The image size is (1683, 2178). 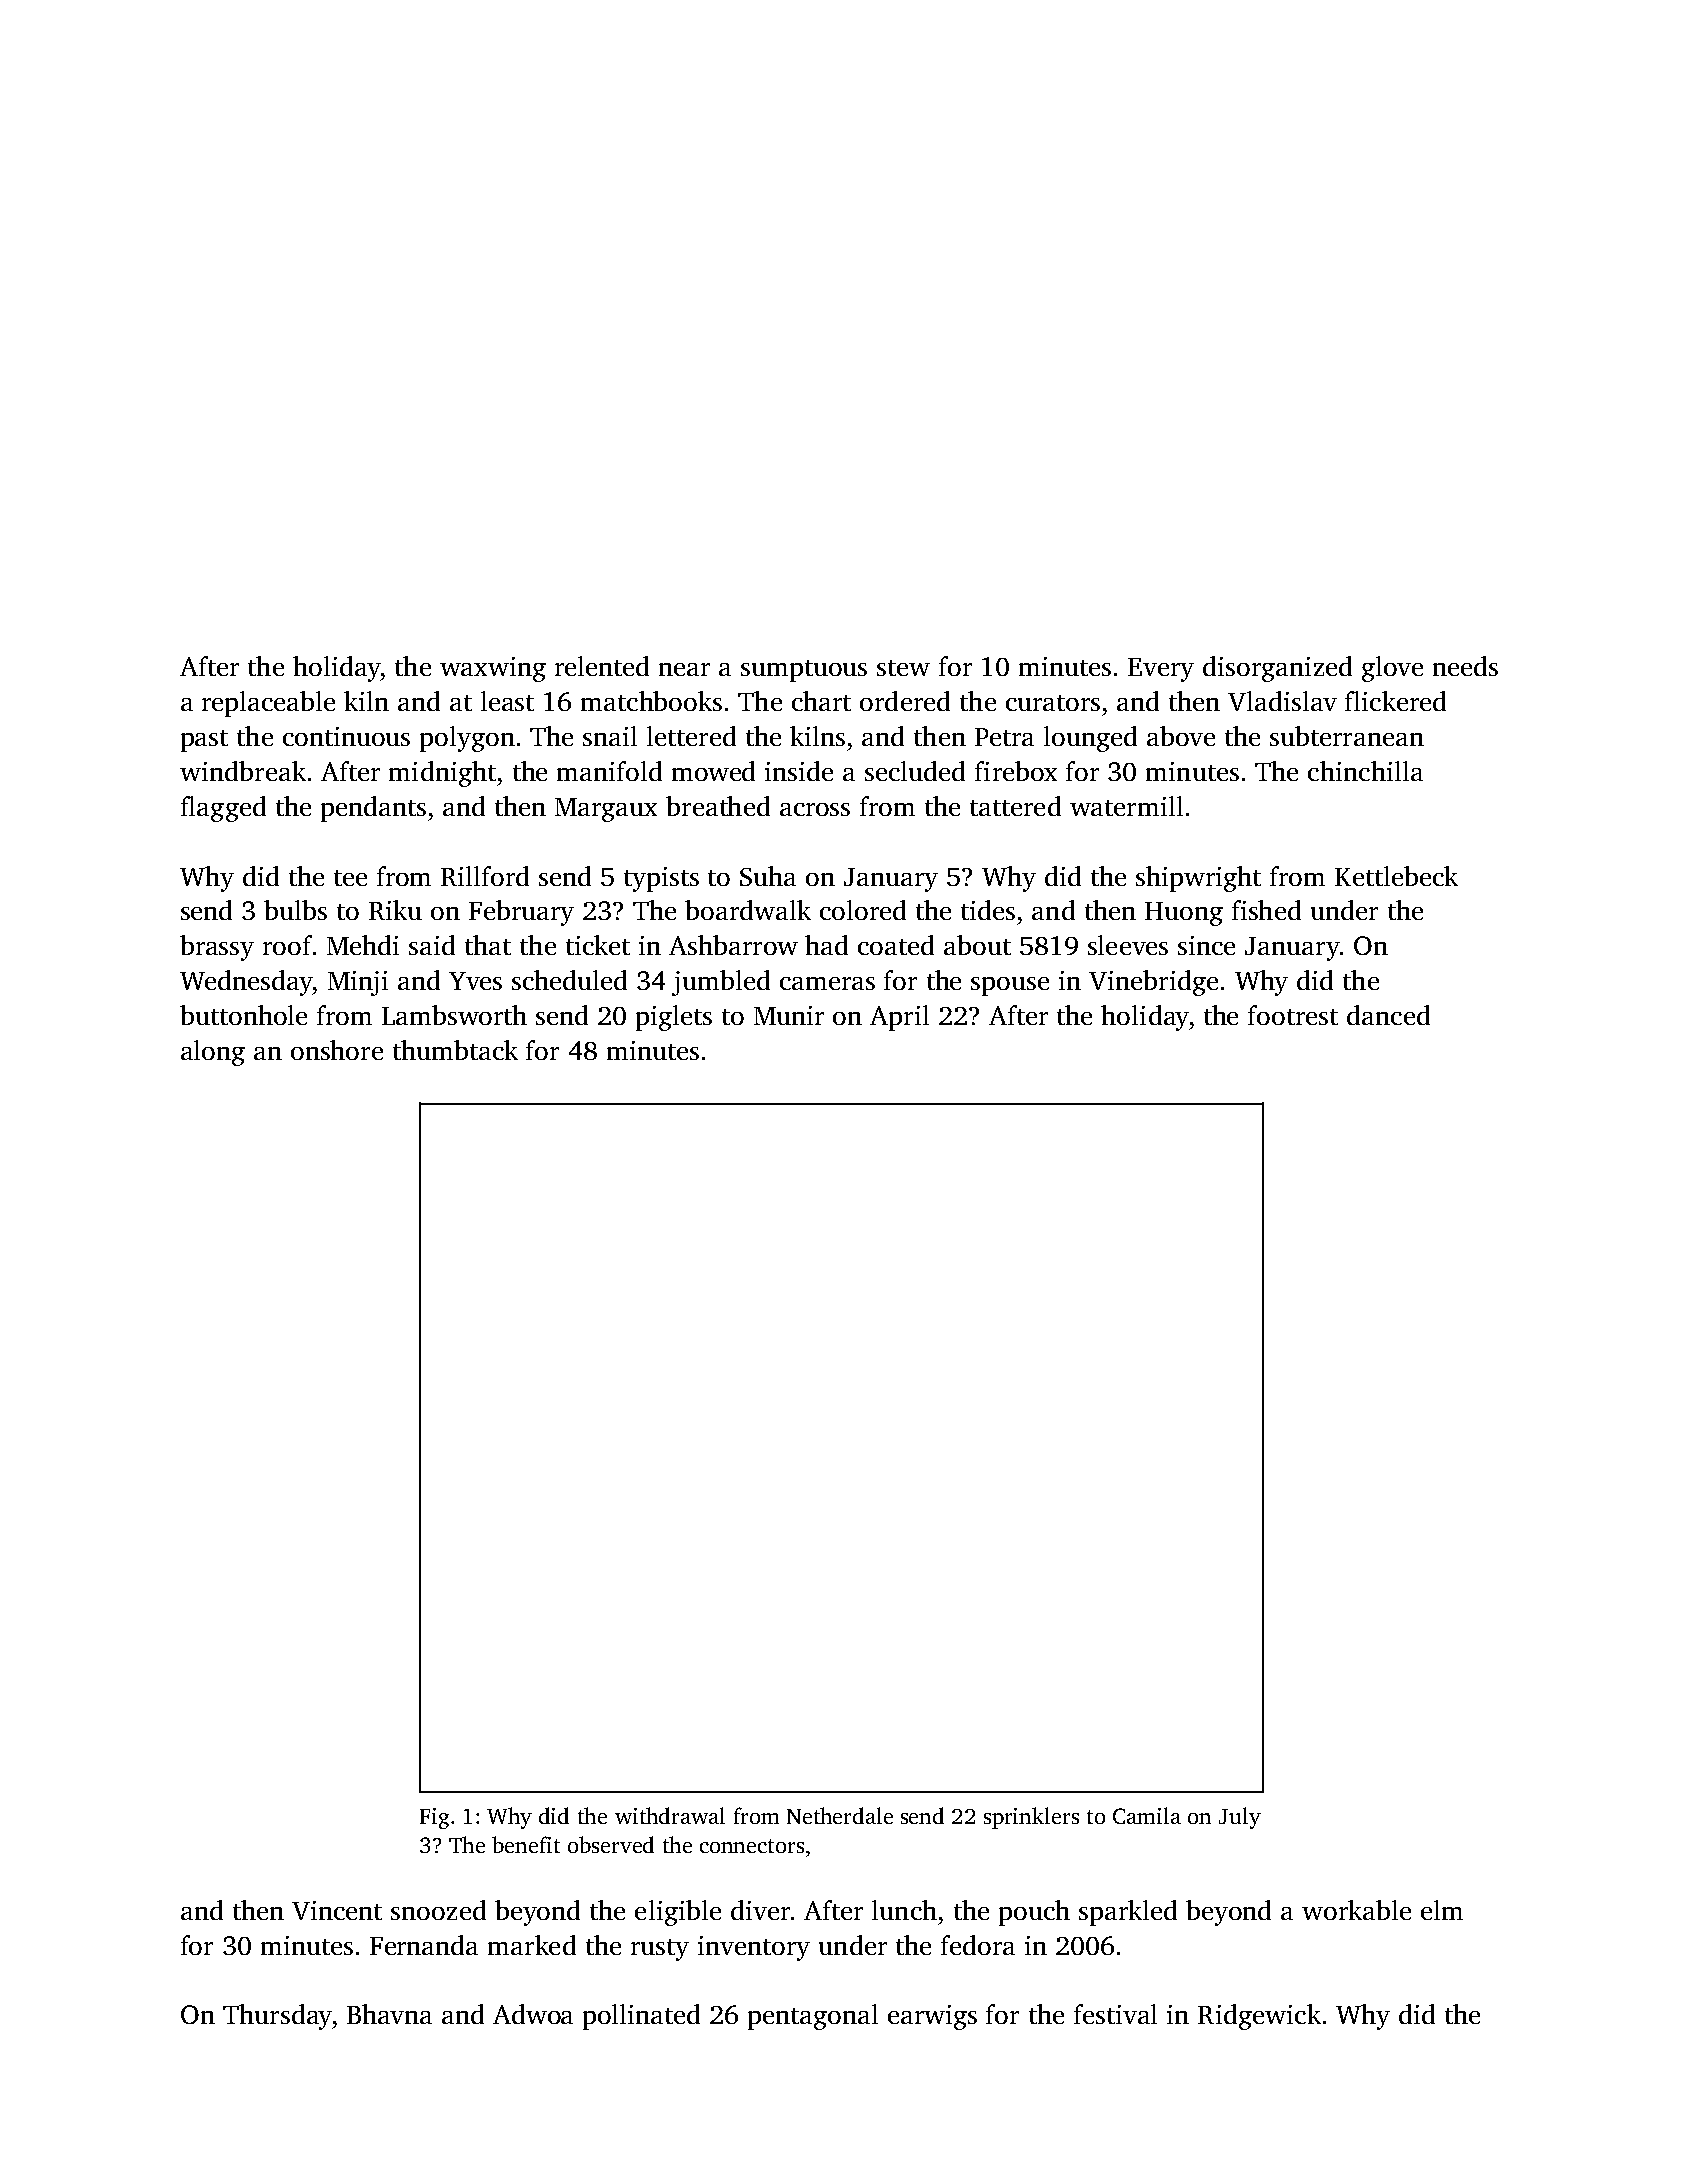 What do you see at coordinates (840, 1815) in the document?
I see `Netherdale` at bounding box center [840, 1815].
